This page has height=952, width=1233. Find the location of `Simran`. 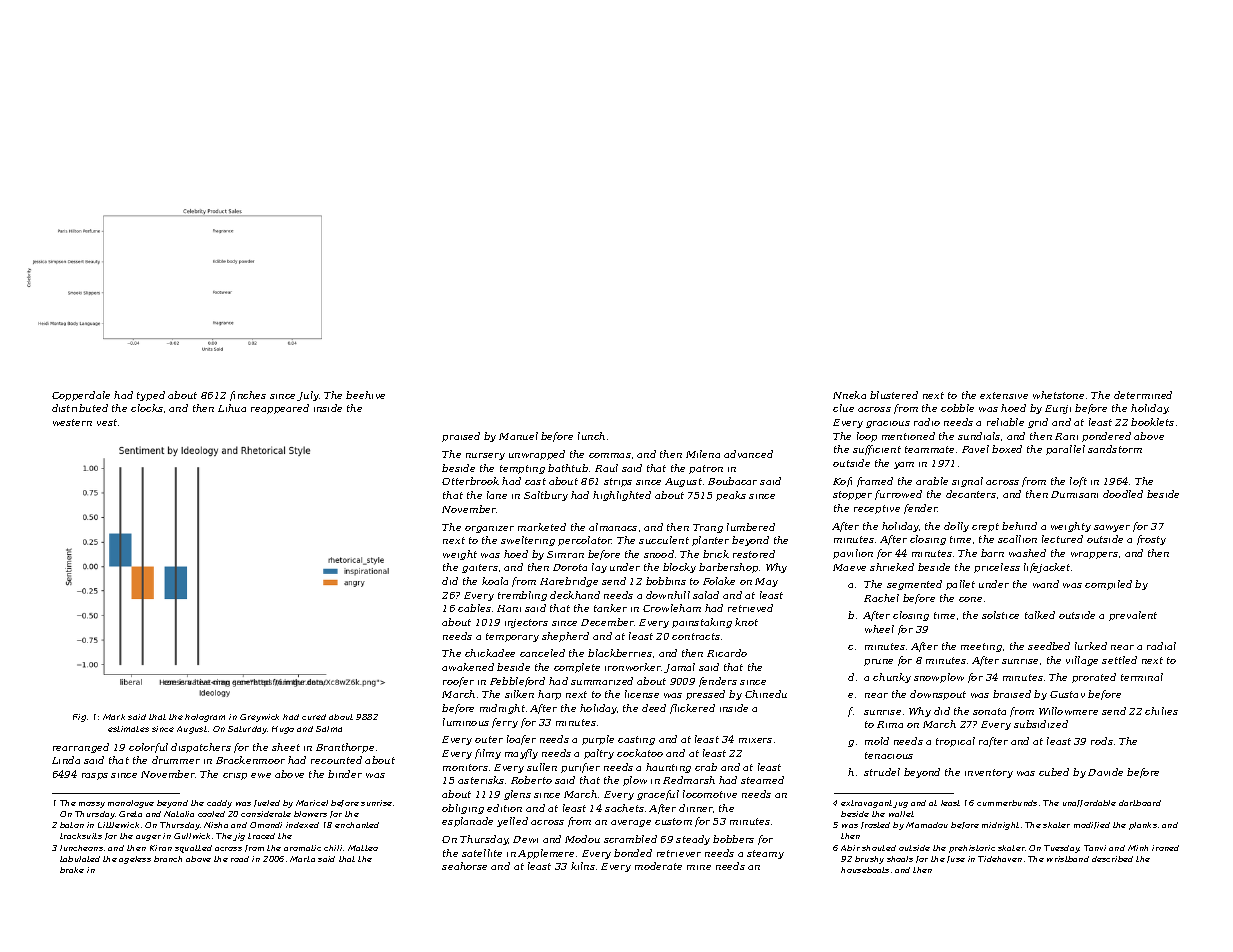

Simran is located at coordinates (565, 554).
